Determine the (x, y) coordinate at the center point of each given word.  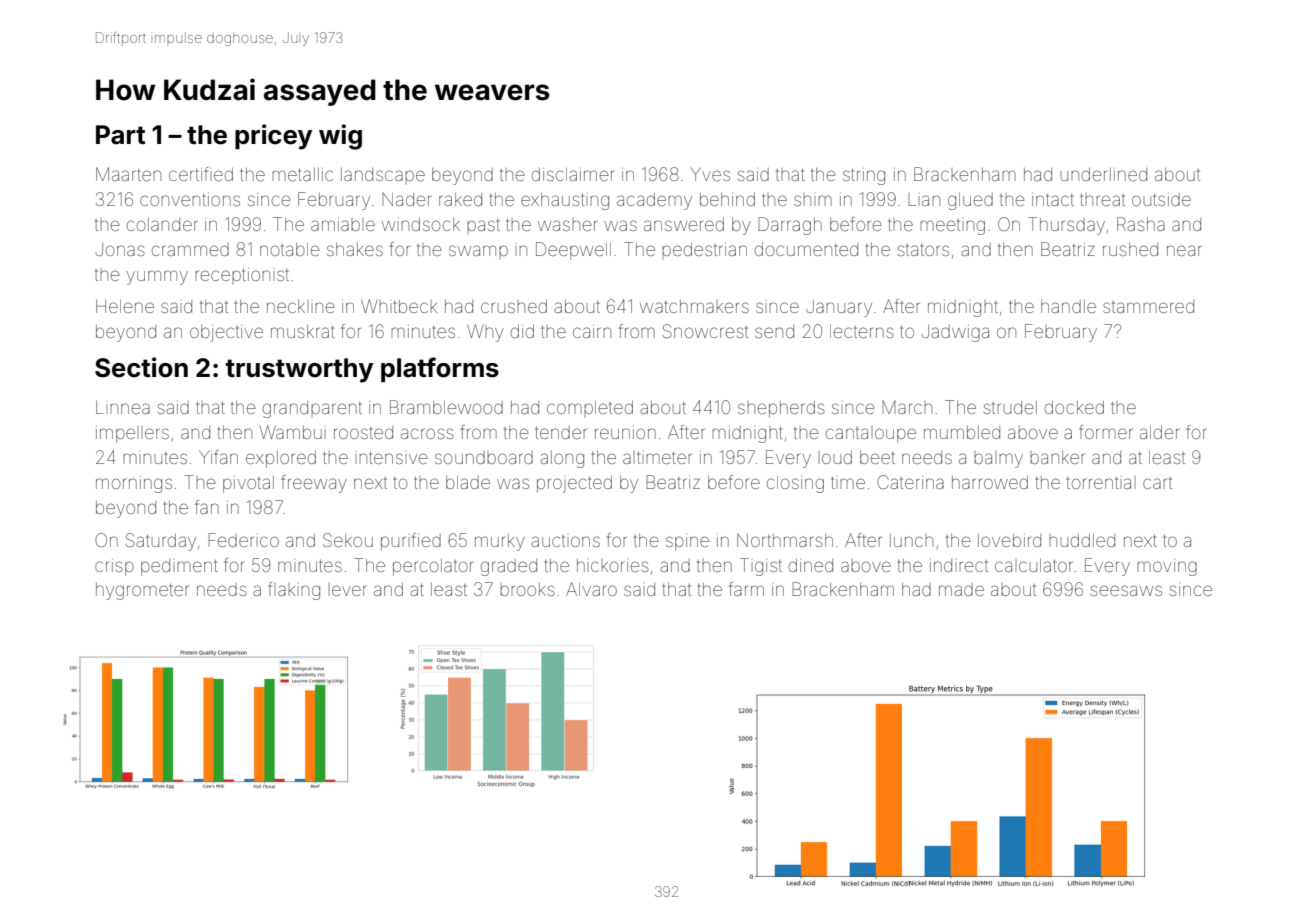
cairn (592, 331)
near (1184, 250)
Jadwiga (955, 333)
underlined (1104, 174)
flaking (294, 591)
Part (120, 135)
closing (795, 484)
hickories (613, 565)
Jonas (120, 249)
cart (1157, 483)
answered (684, 224)
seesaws (1126, 590)
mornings (134, 484)
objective (226, 333)
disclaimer (573, 174)
